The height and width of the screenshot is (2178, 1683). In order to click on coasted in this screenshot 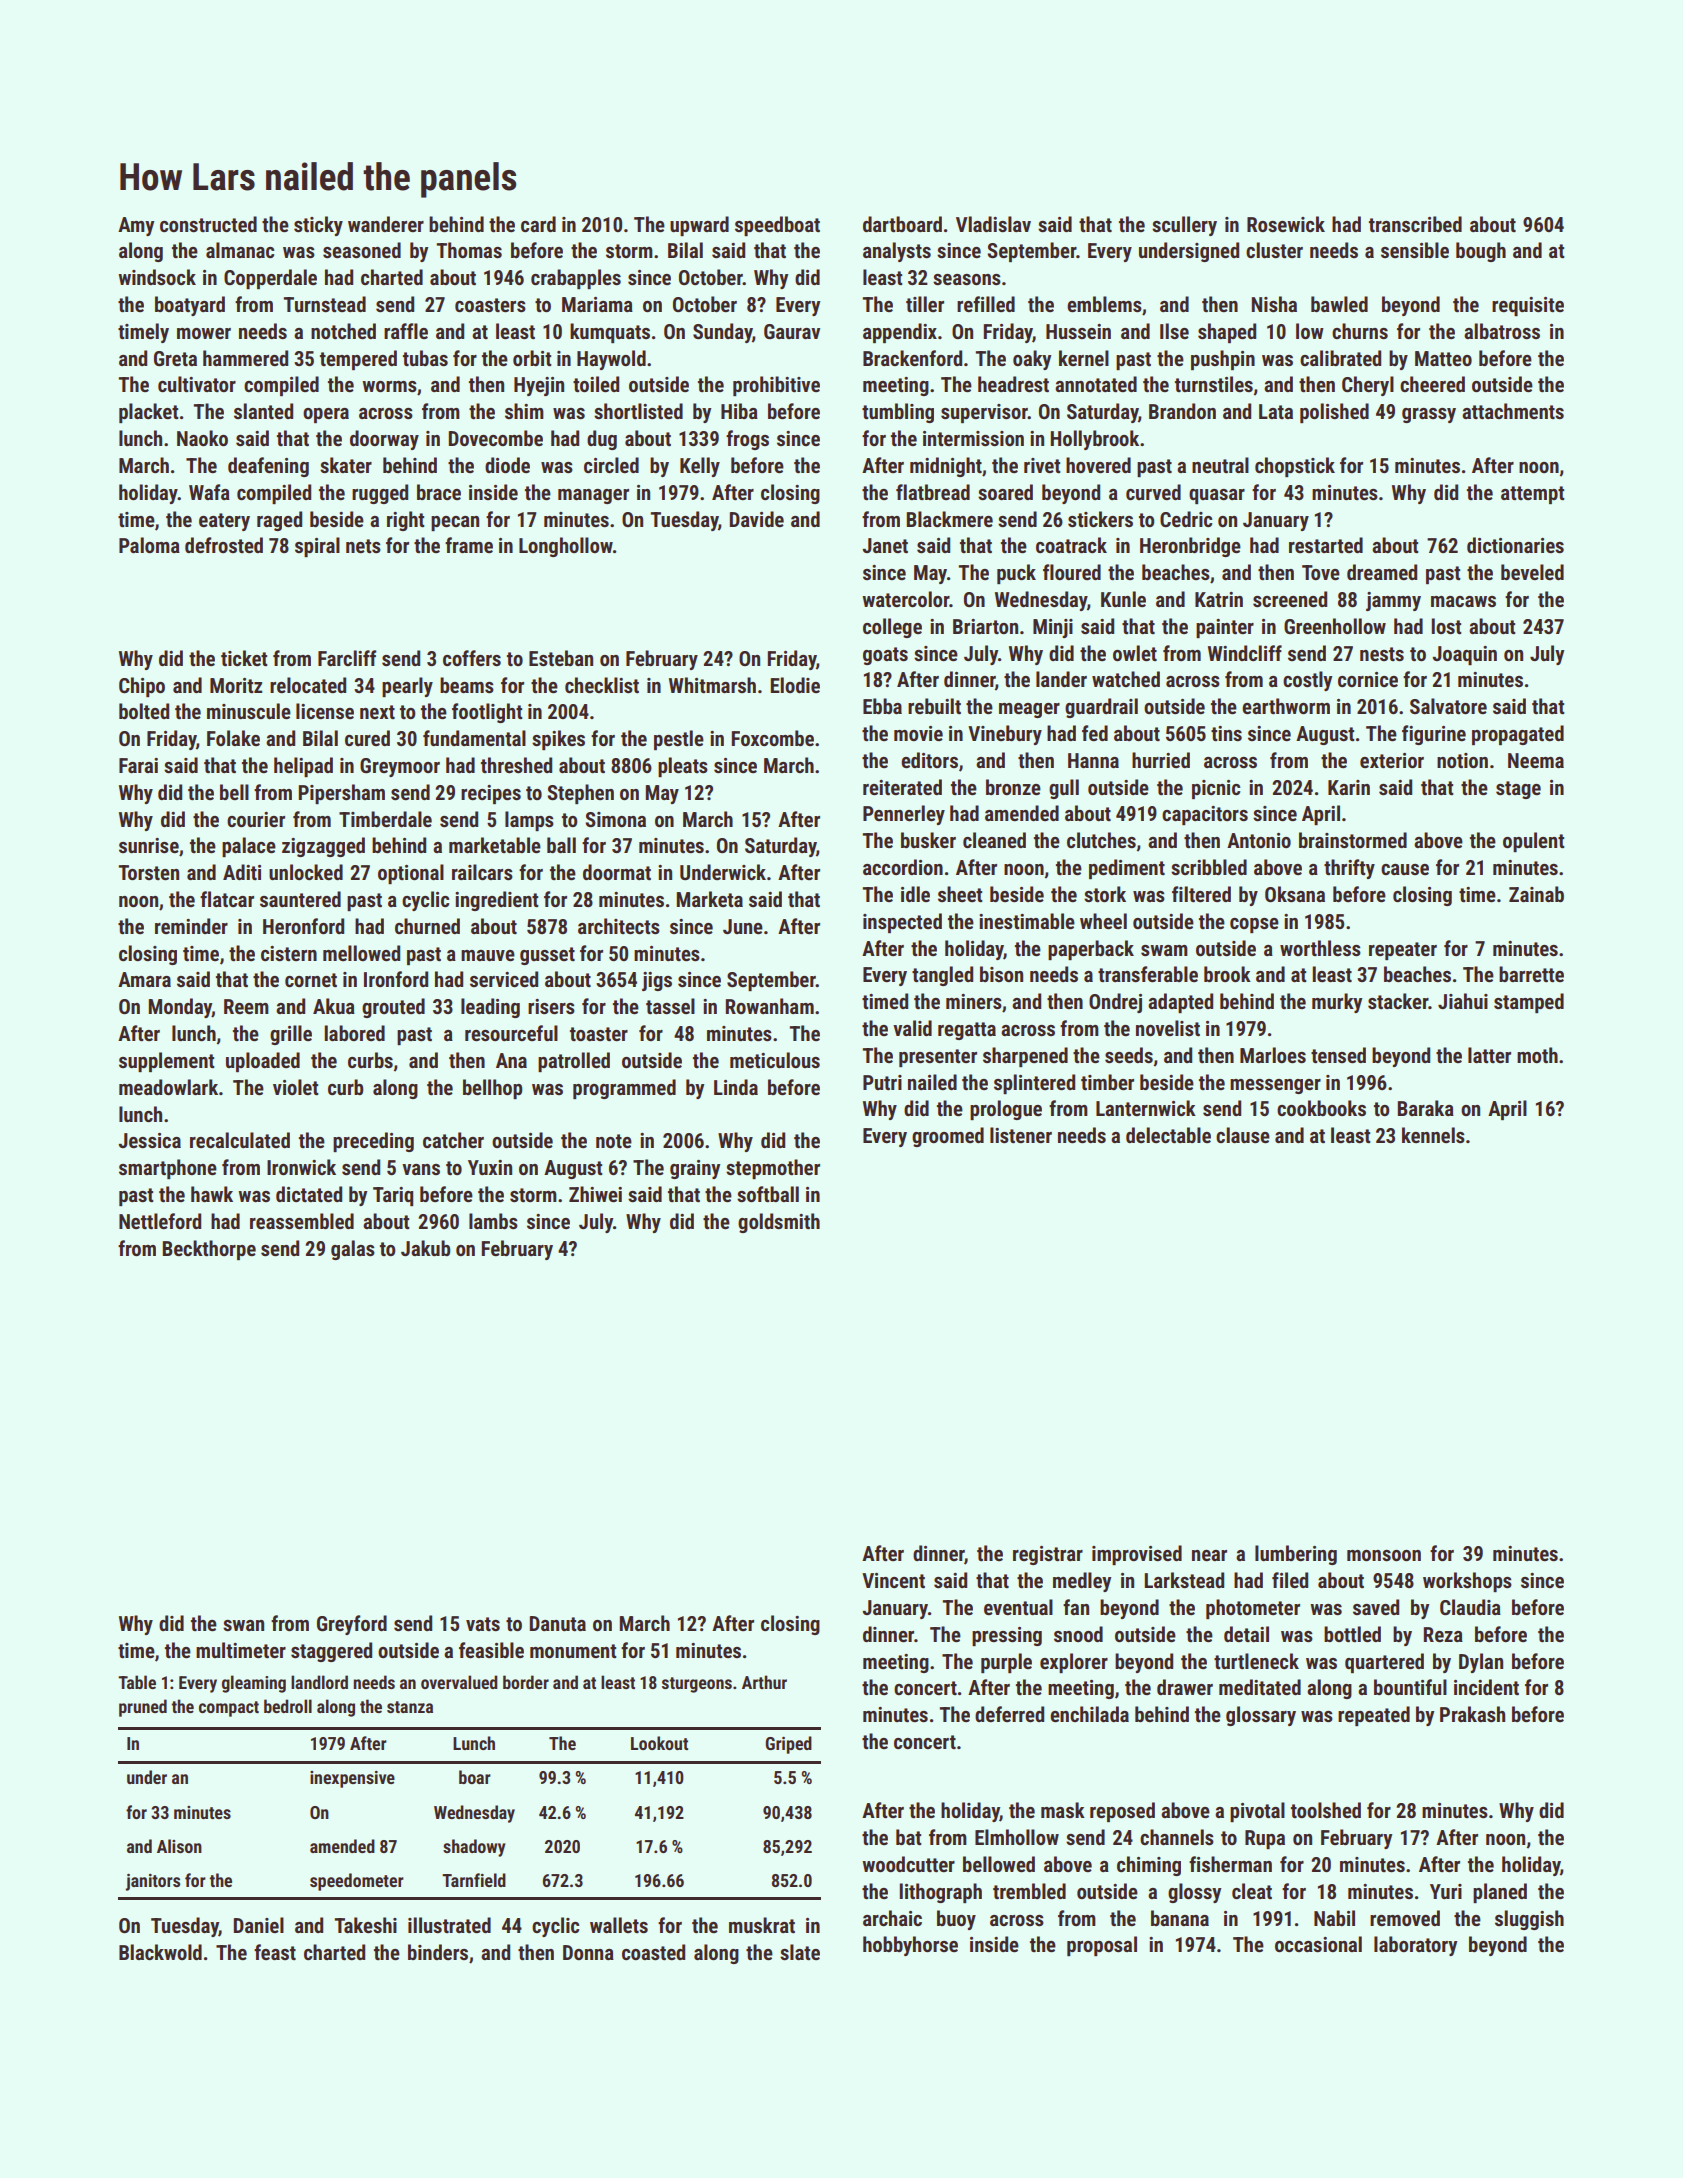, I will do `click(653, 1952)`.
